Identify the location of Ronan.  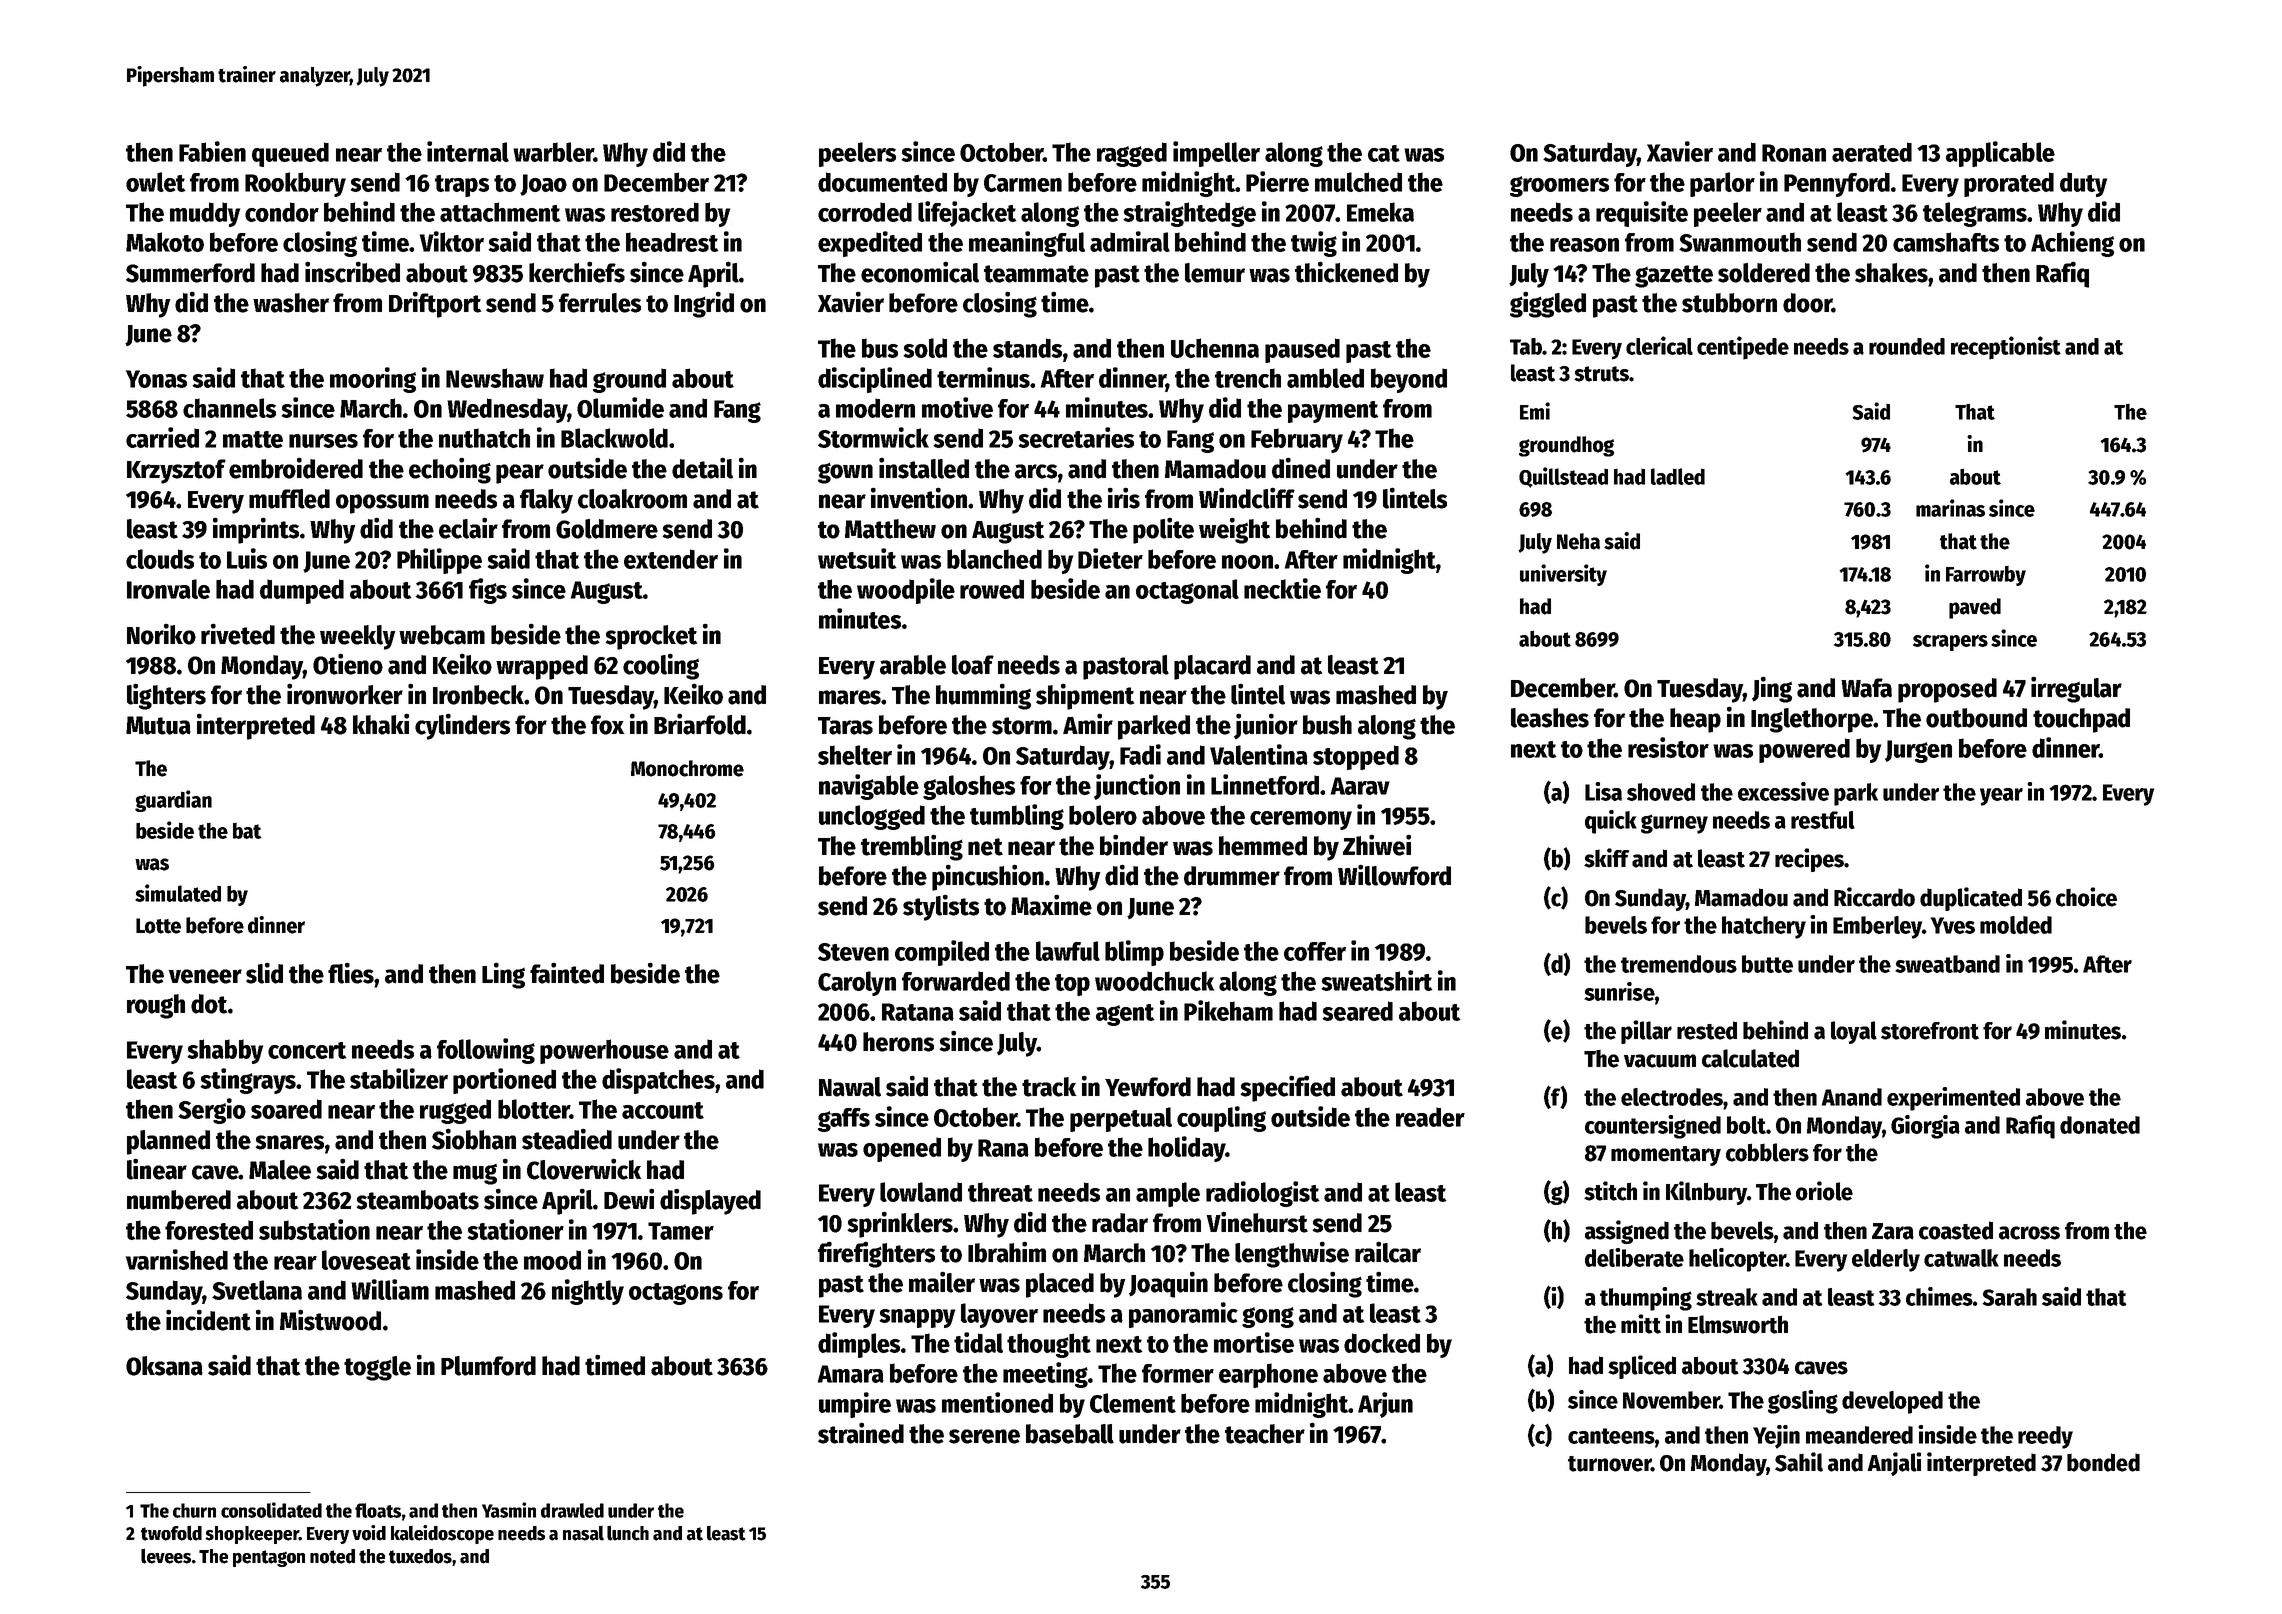
(1794, 153).
